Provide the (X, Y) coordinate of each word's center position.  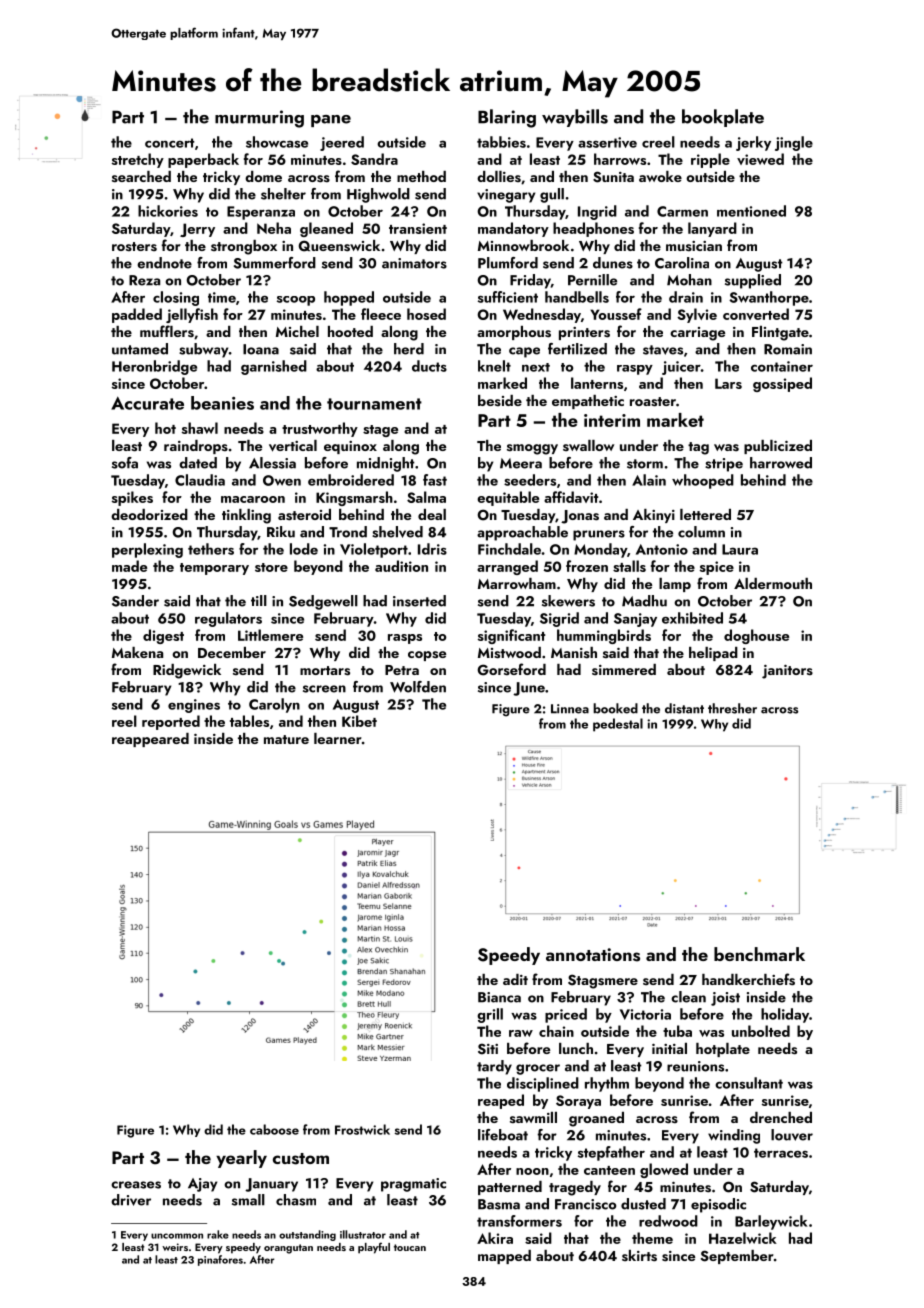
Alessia (272, 463)
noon (532, 1171)
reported (171, 722)
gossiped (782, 384)
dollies (499, 176)
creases (136, 1185)
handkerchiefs (748, 979)
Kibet (359, 721)
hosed (426, 314)
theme (652, 1238)
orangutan (288, 1249)
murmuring (259, 119)
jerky (753, 143)
